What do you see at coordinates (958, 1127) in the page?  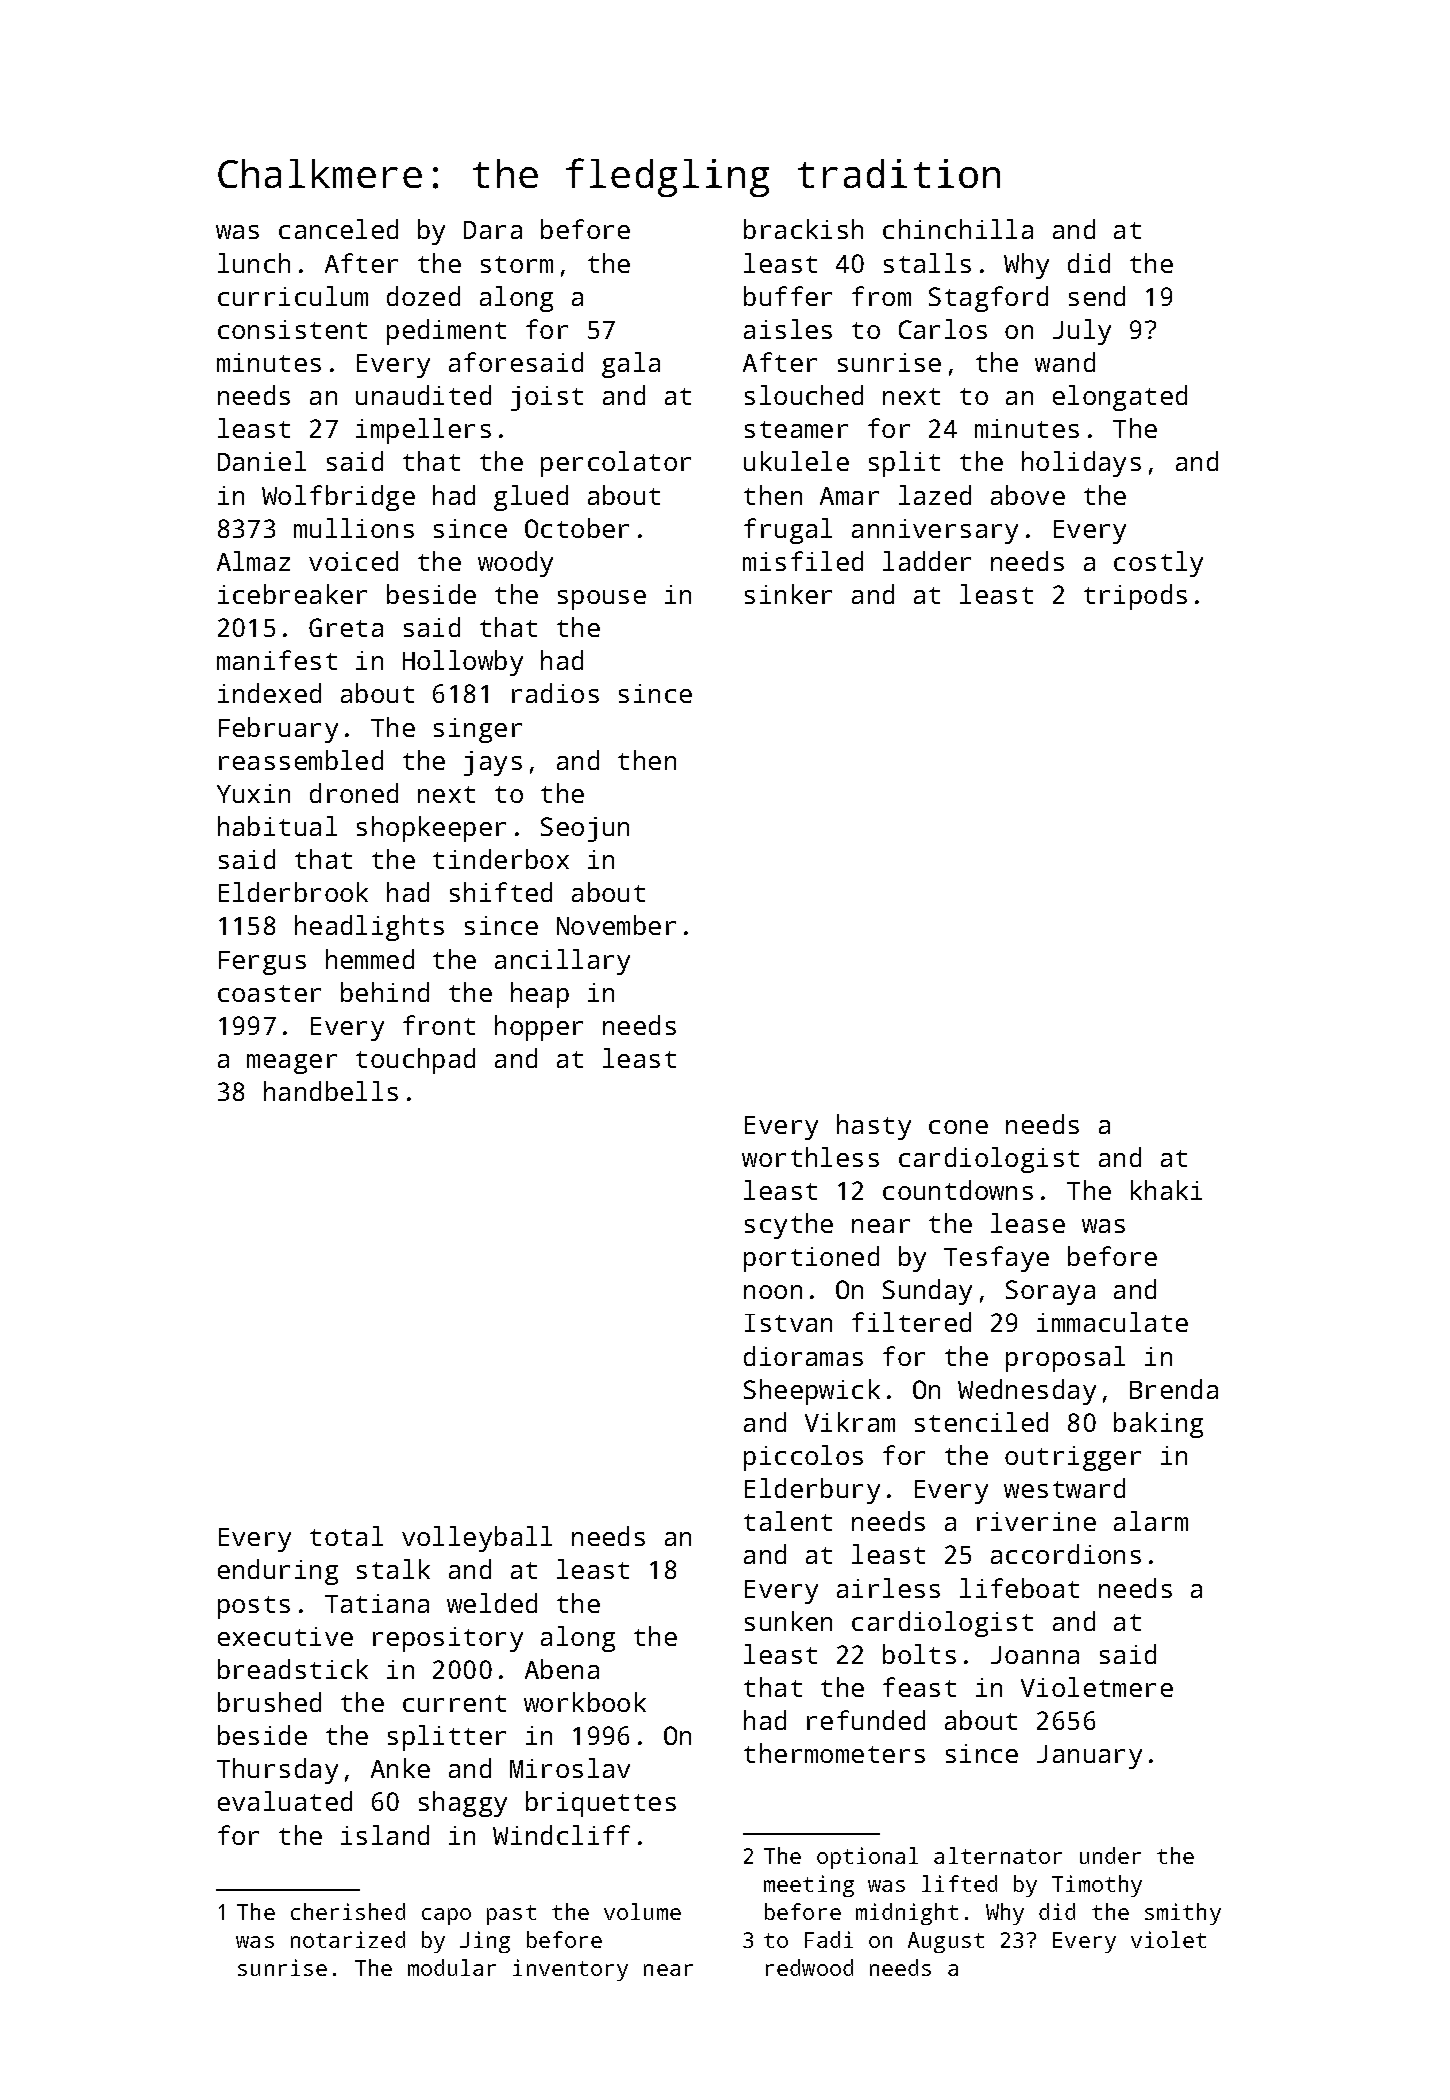 I see `cone` at bounding box center [958, 1127].
